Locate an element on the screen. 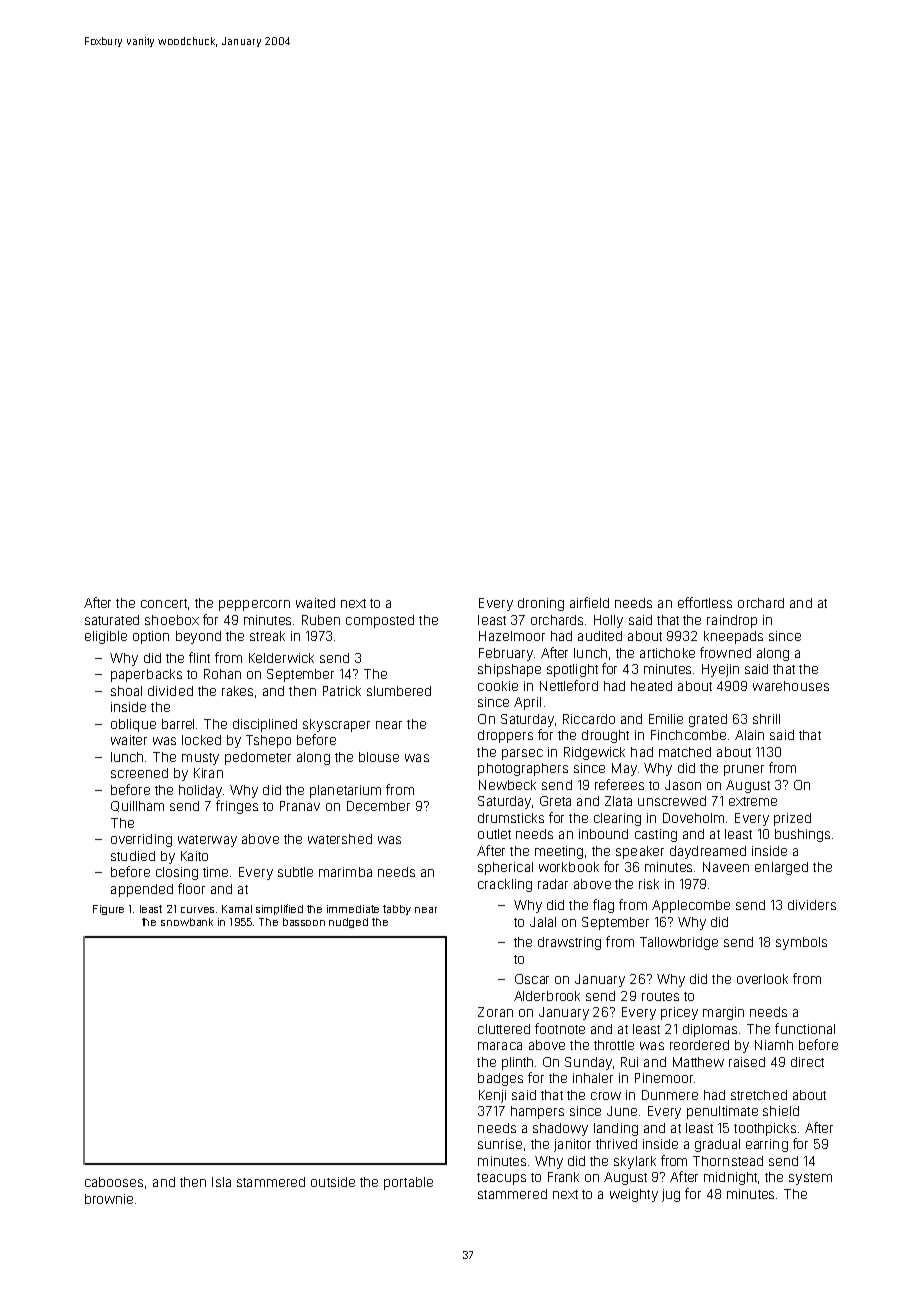  locked is located at coordinates (201, 740).
